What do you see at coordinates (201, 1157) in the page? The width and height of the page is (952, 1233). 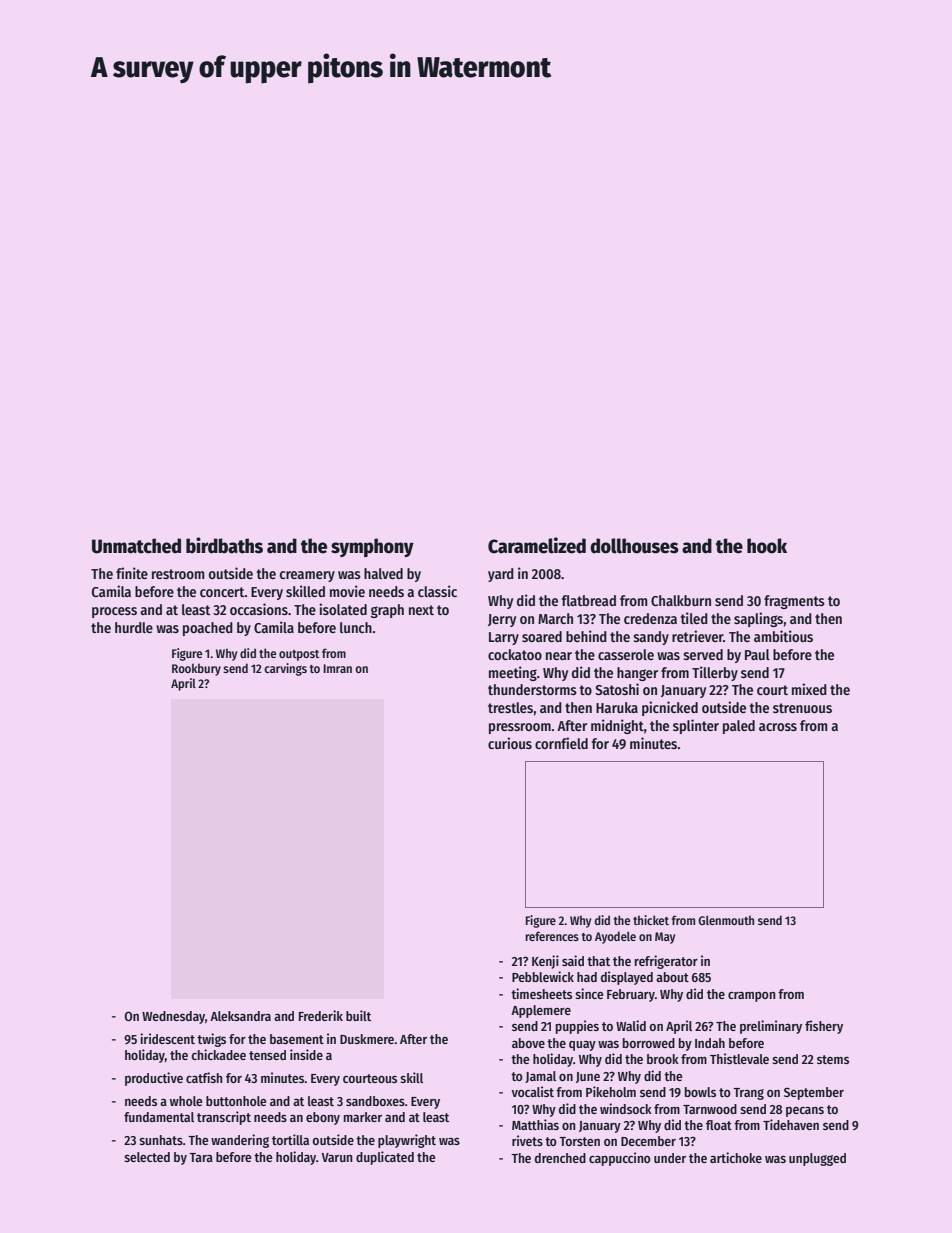 I see `Tara` at bounding box center [201, 1157].
